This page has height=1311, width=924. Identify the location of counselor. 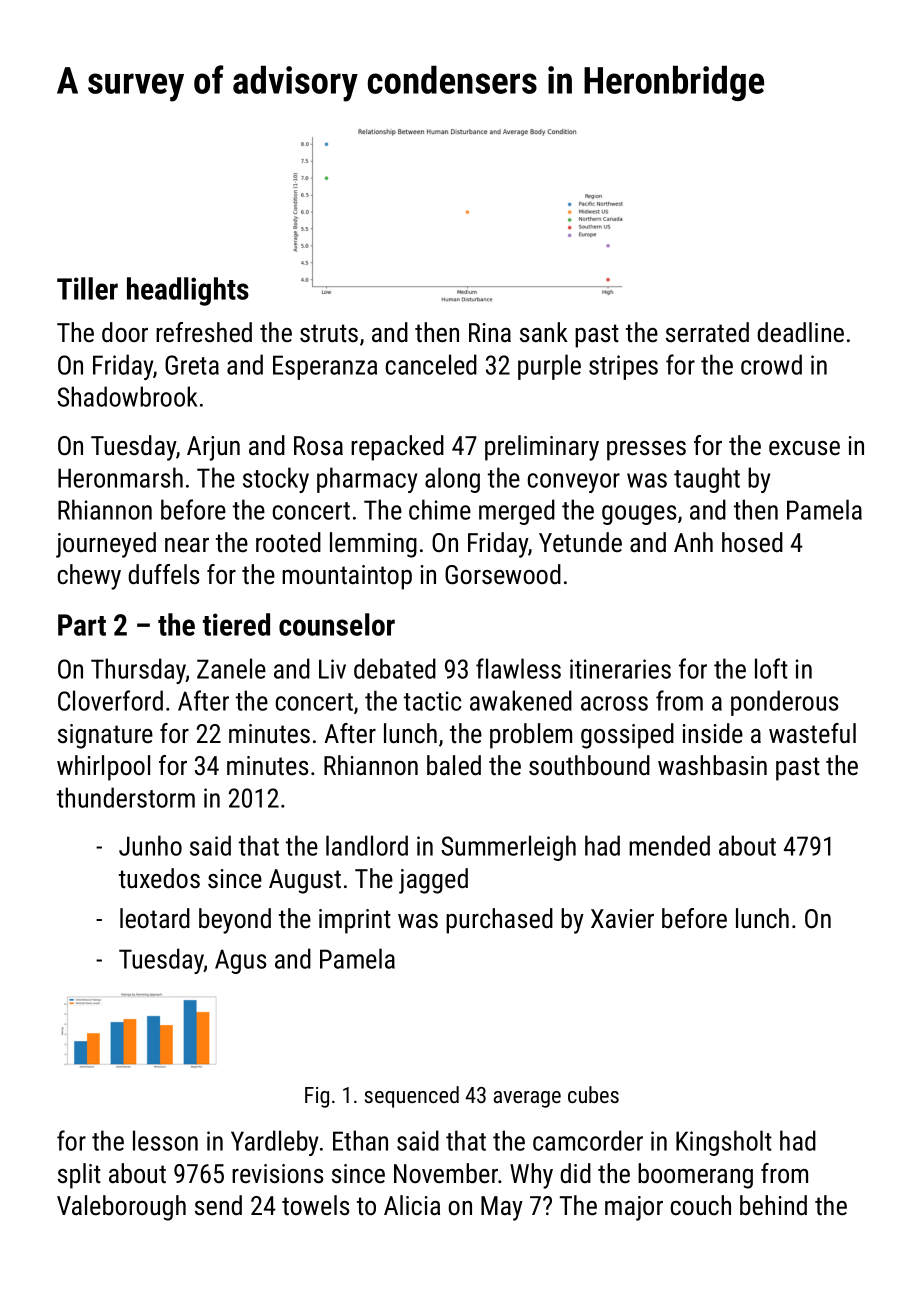
(337, 624).
